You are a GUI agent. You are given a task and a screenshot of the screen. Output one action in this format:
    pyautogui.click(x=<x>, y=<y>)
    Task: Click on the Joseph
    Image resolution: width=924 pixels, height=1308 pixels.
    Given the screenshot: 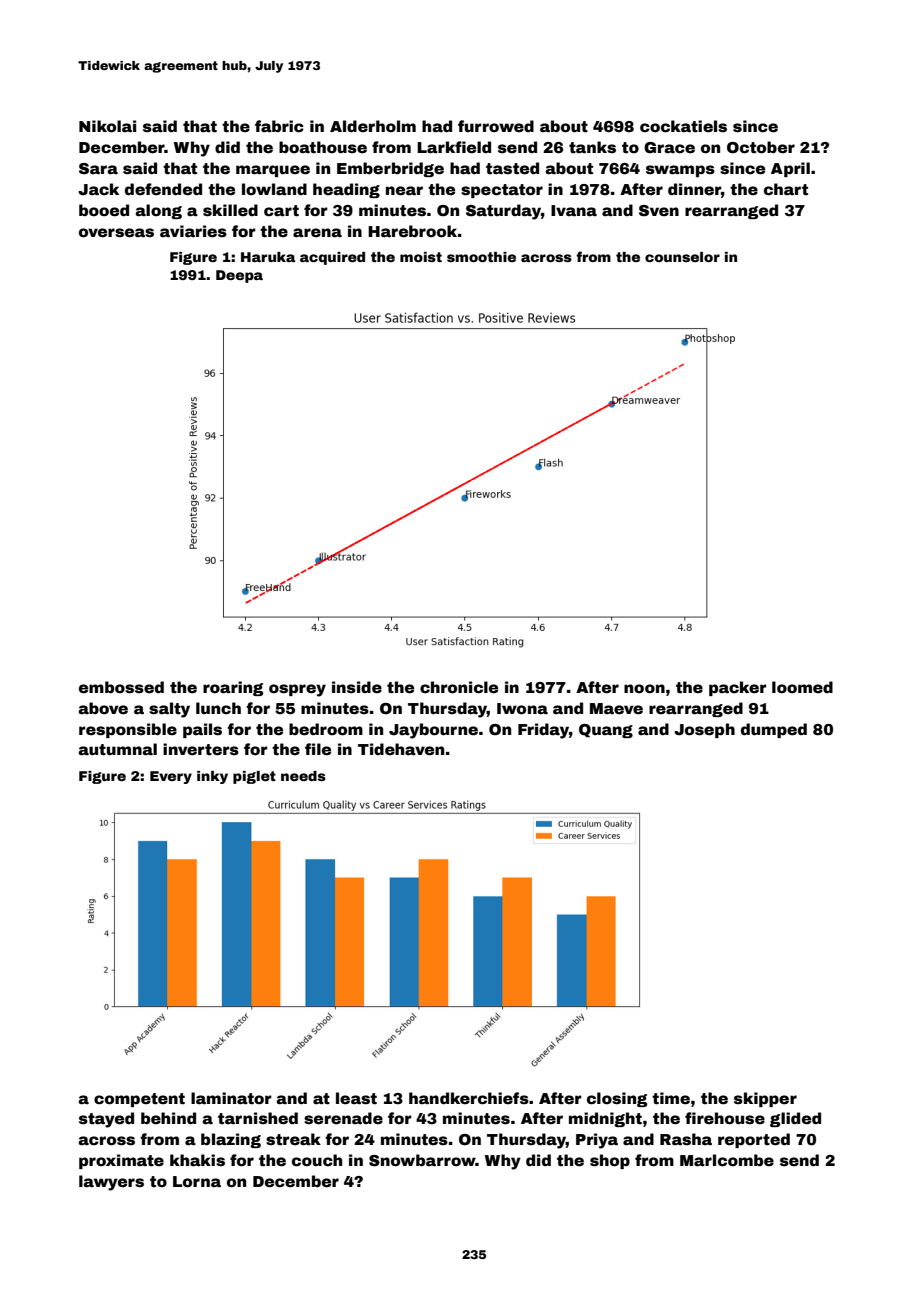 What is the action you would take?
    pyautogui.click(x=704, y=730)
